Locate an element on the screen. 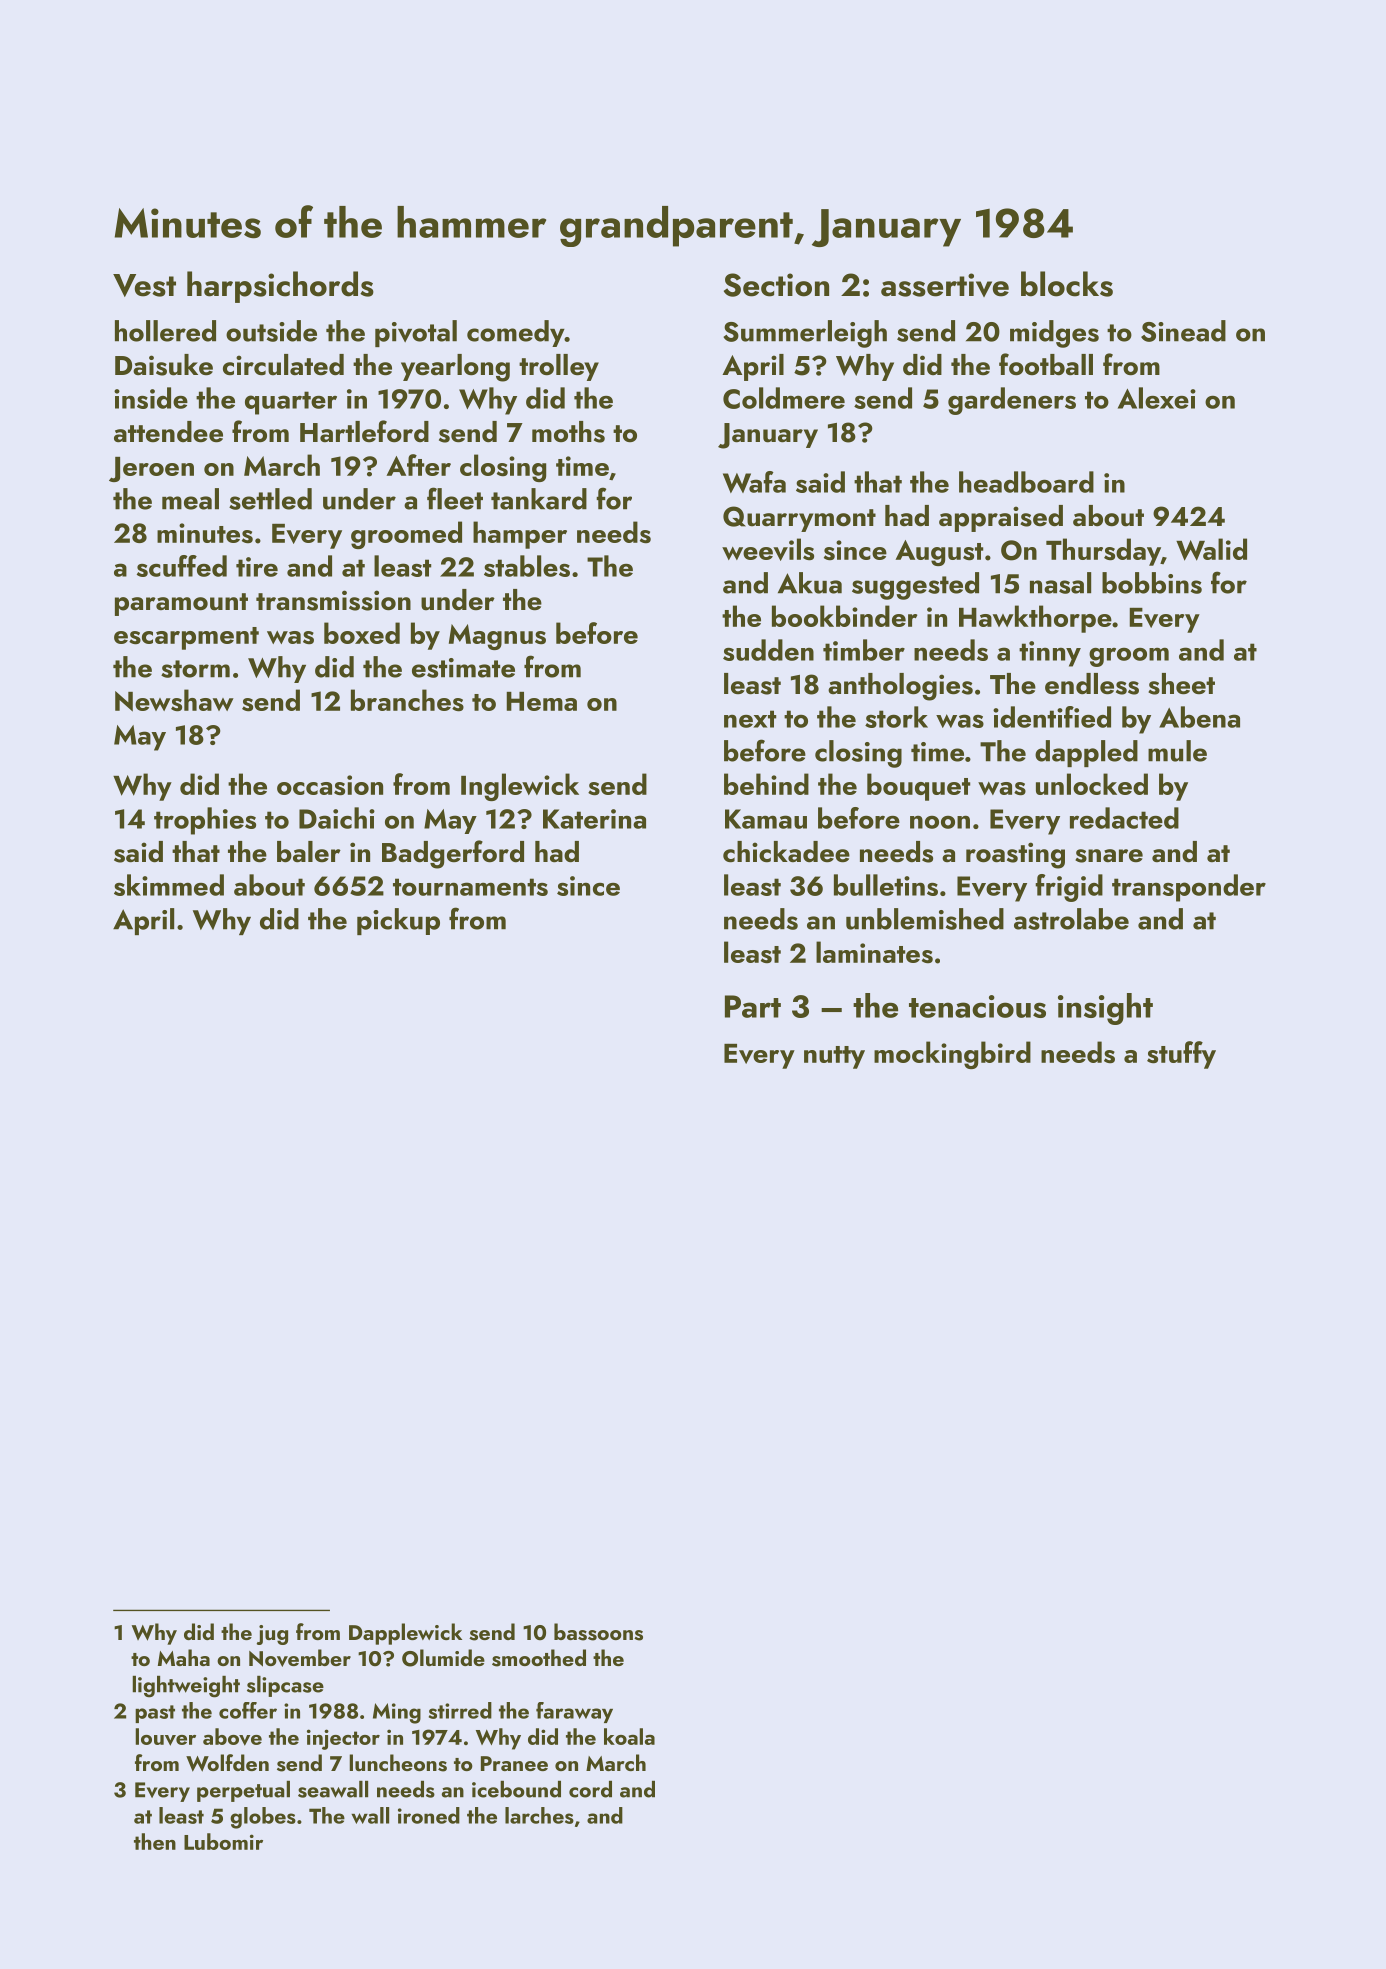  Abena is located at coordinates (1199, 717).
